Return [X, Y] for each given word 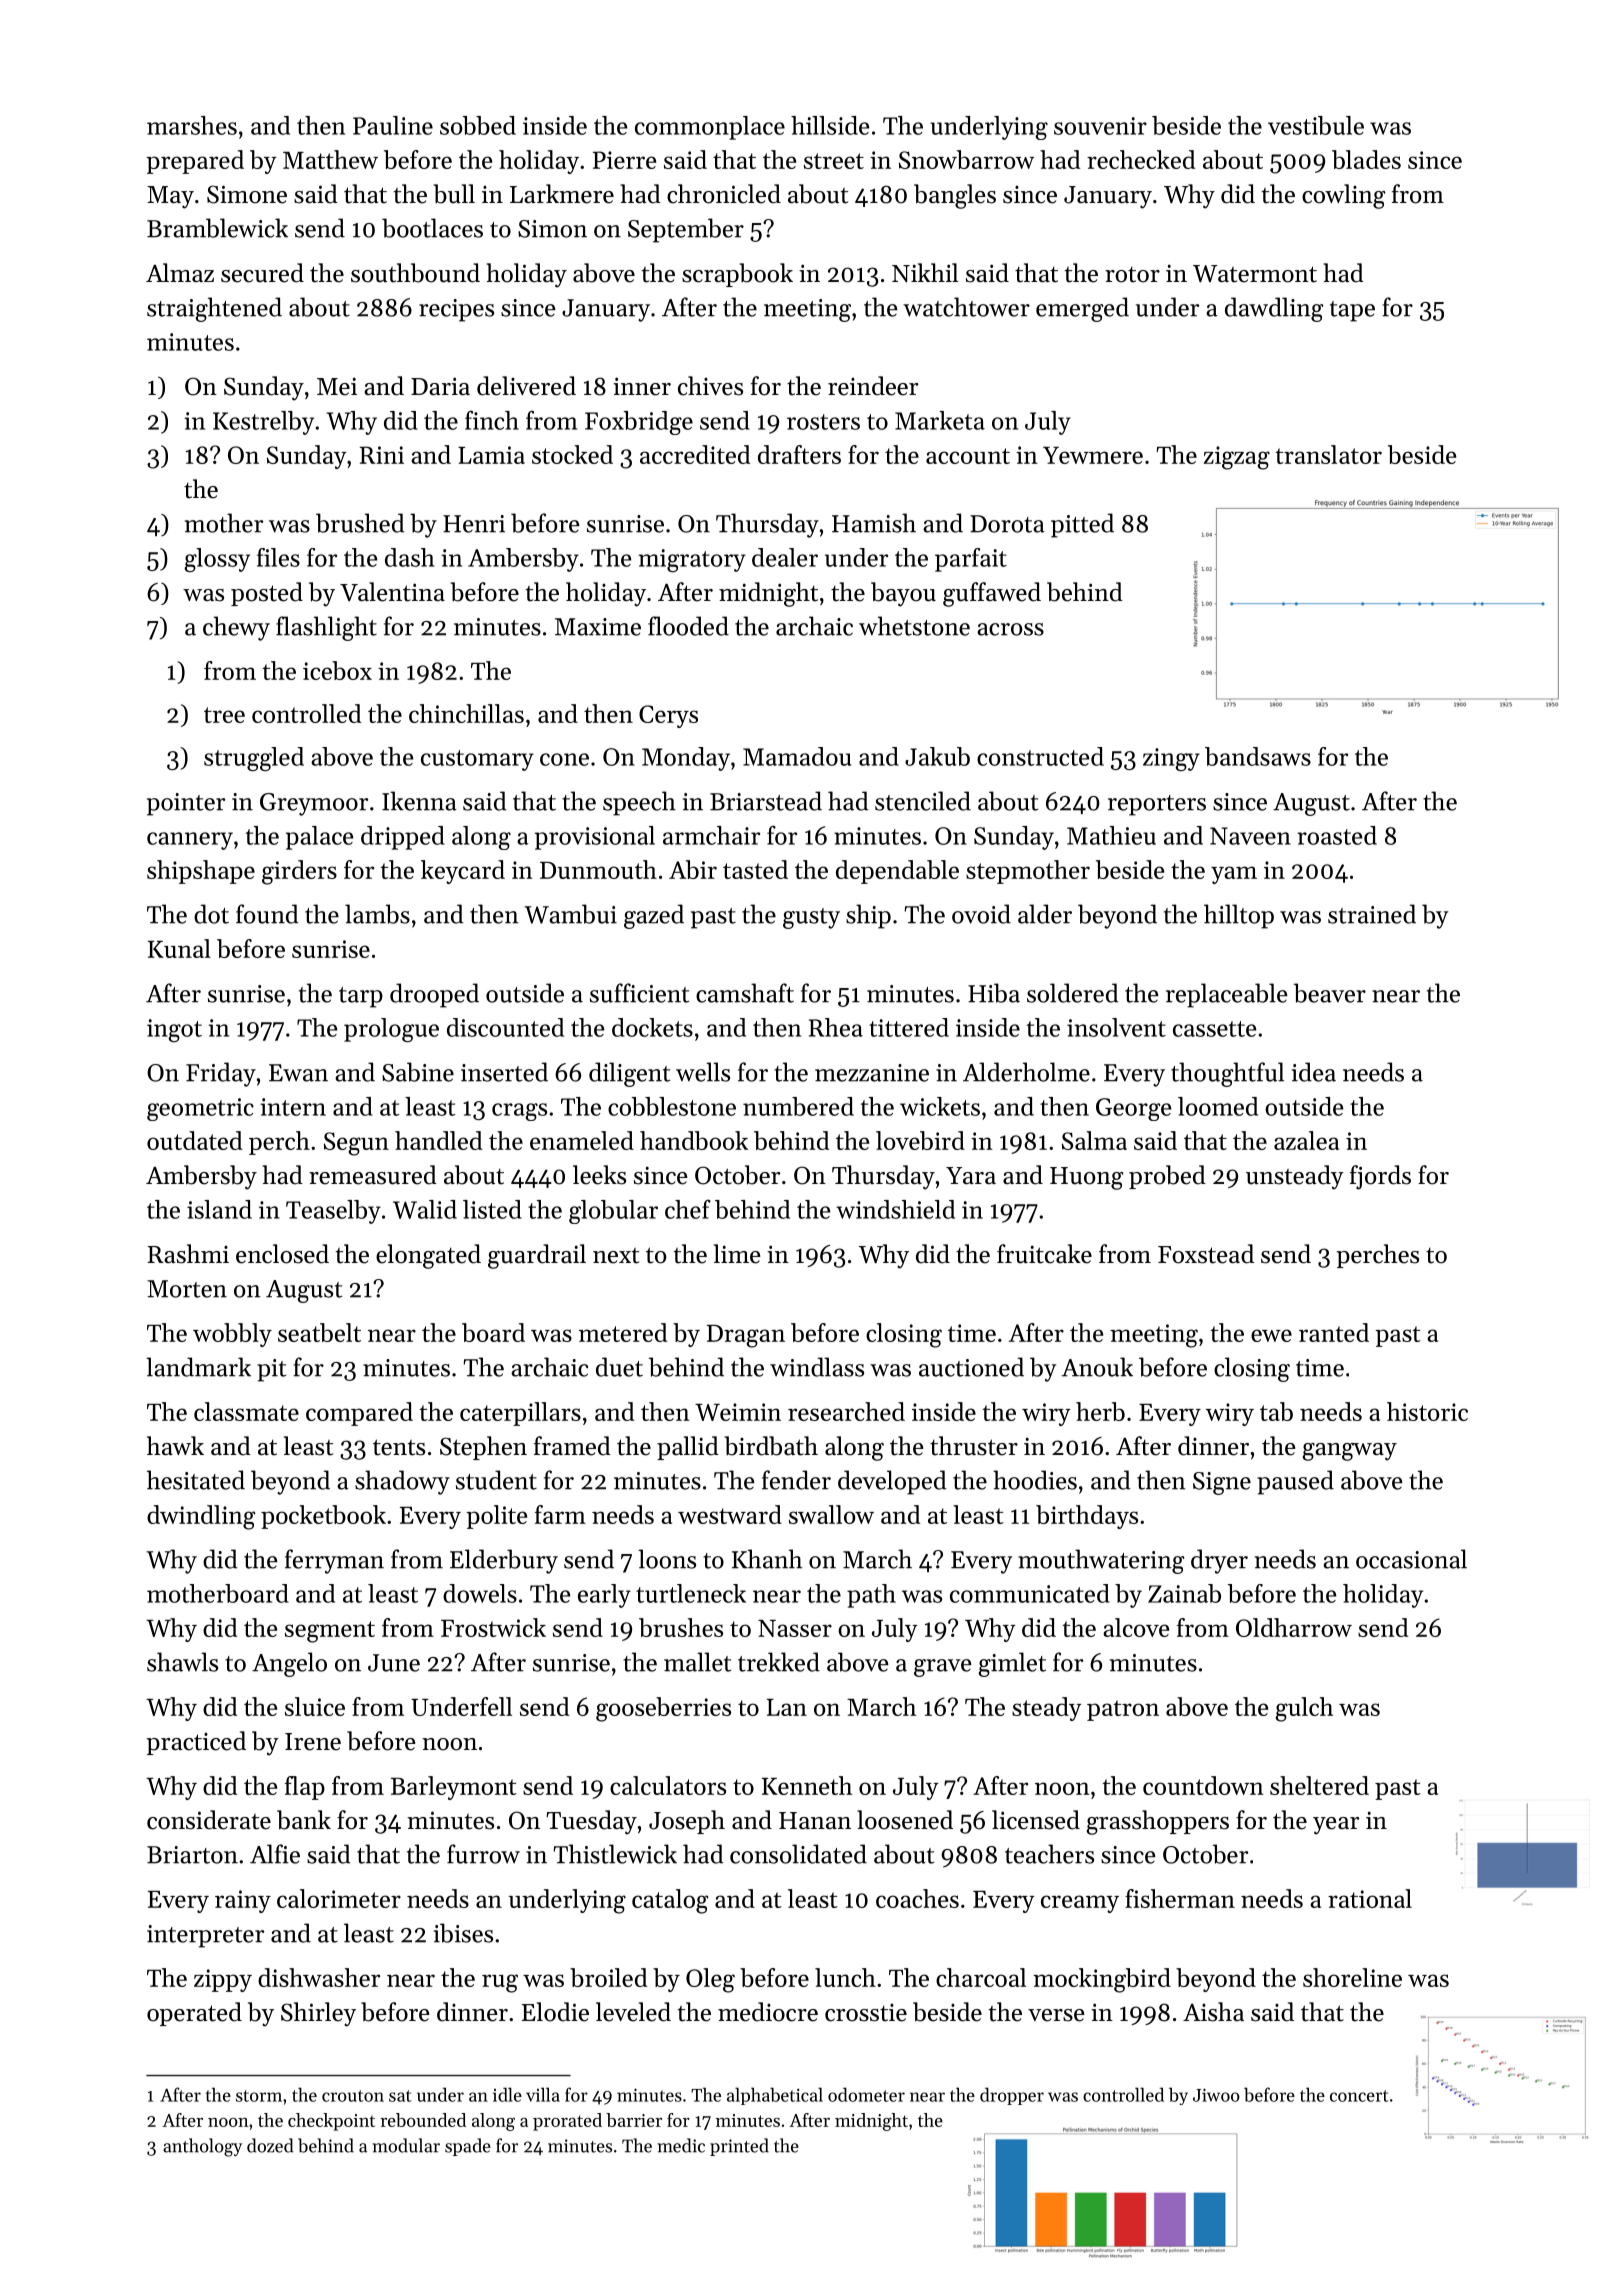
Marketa [940, 420]
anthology [202, 2147]
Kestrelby [263, 423]
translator [1328, 454]
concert [1359, 2096]
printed [739, 2147]
